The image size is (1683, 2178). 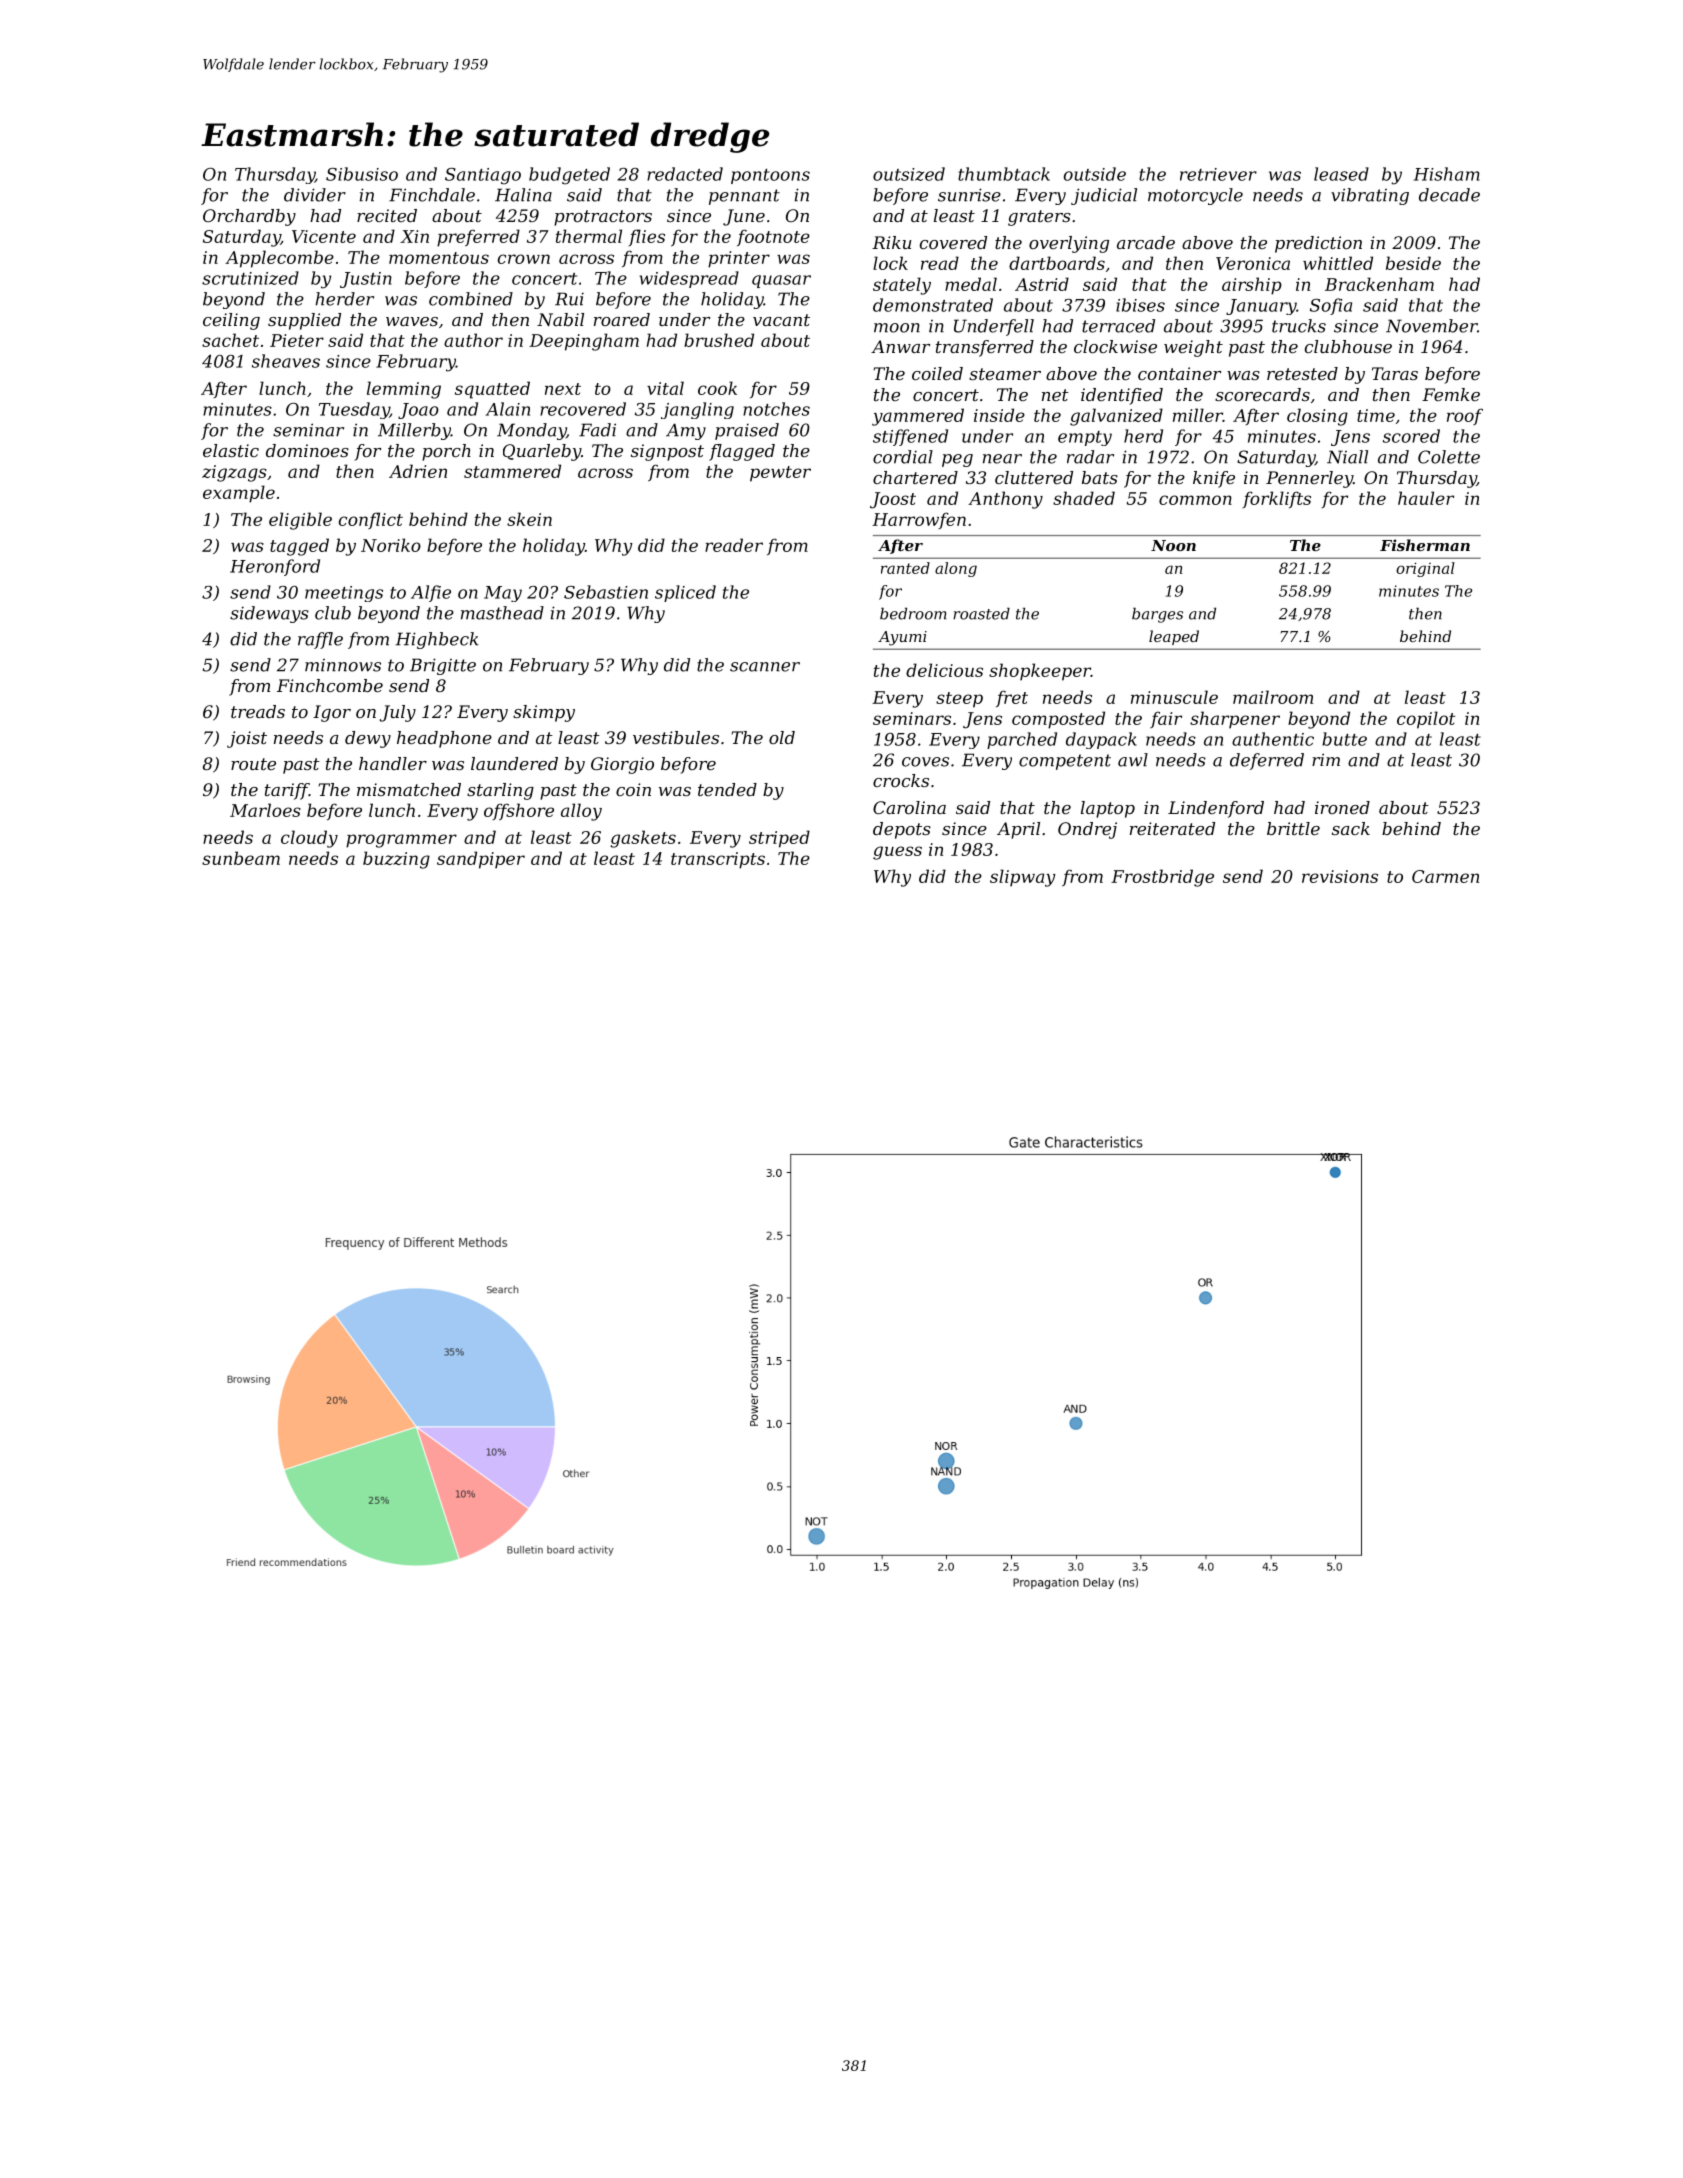 I want to click on Harrowfen, so click(x=919, y=520).
